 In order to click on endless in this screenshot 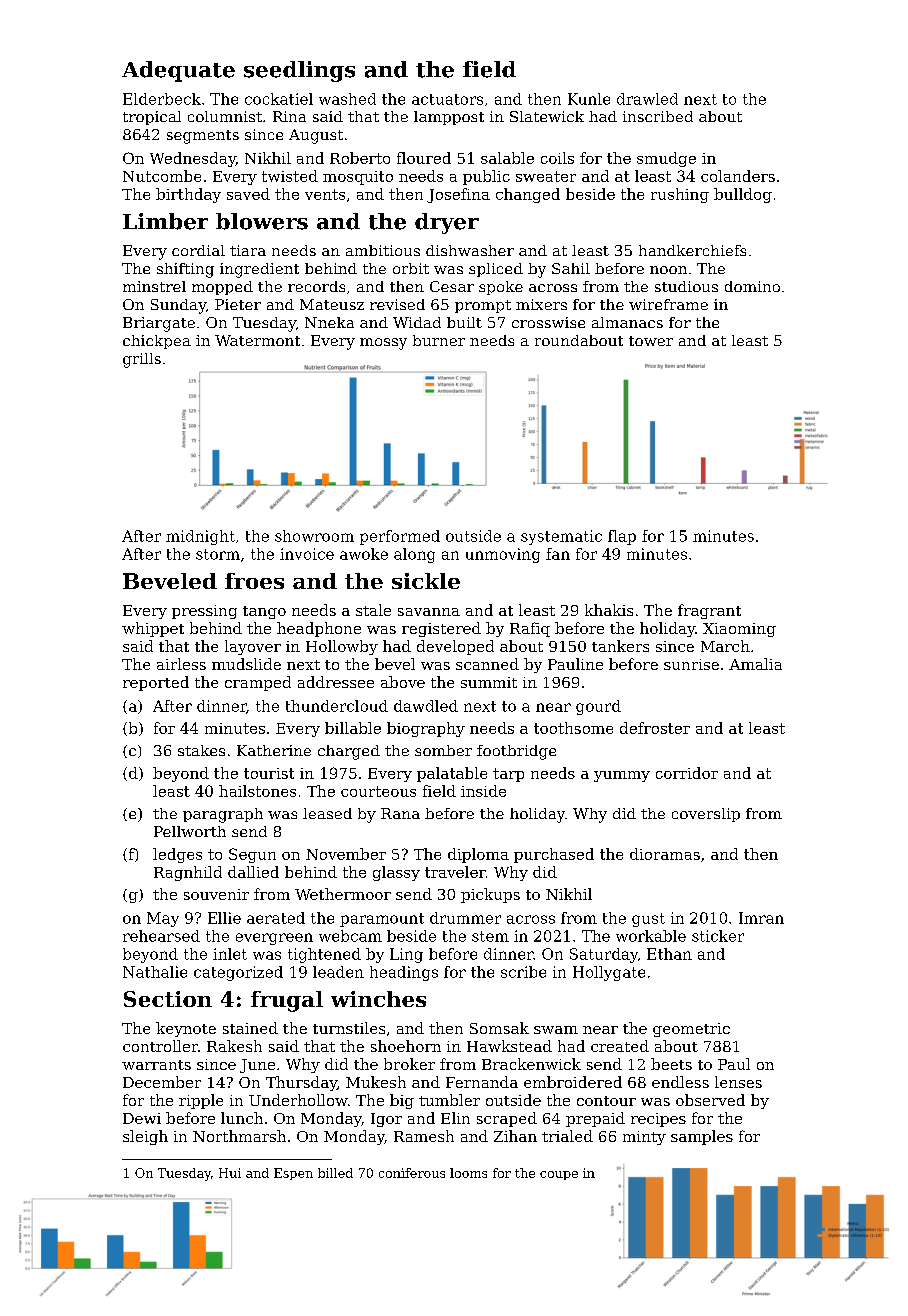, I will do `click(680, 1082)`.
